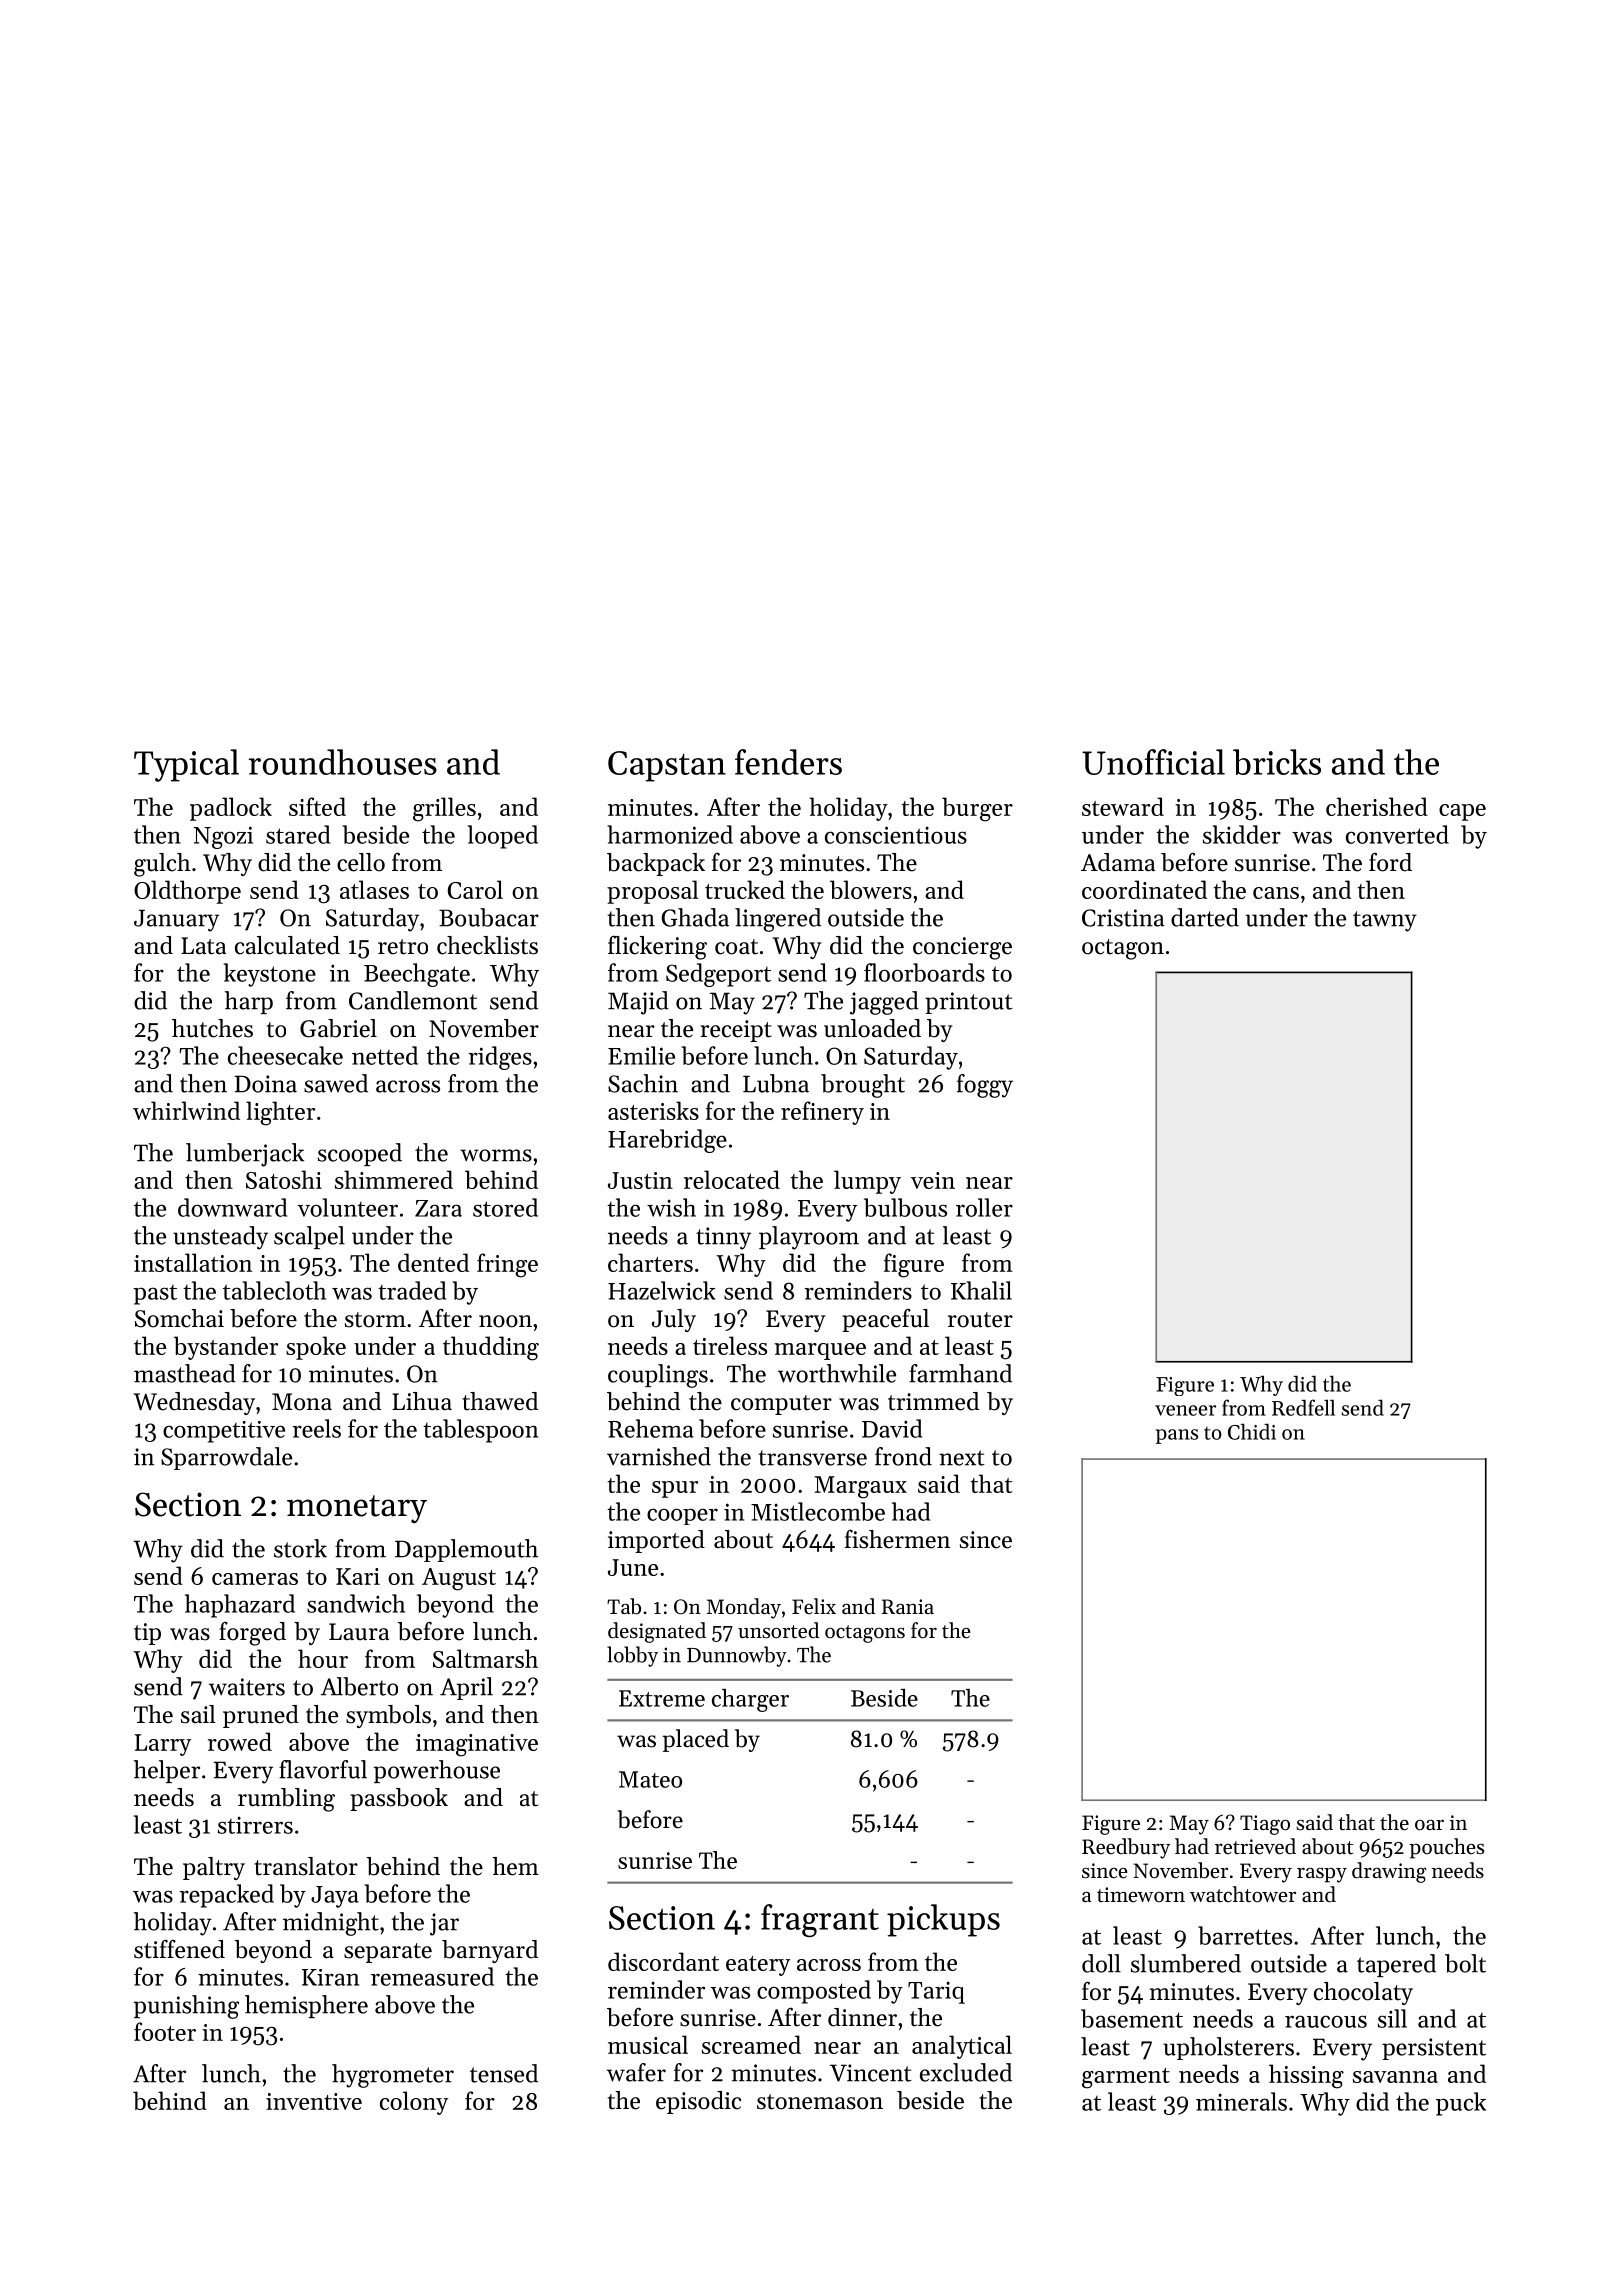 The width and height of the screenshot is (1620, 2292). Describe the element at coordinates (1265, 1825) in the screenshot. I see `Tiago` at that location.
